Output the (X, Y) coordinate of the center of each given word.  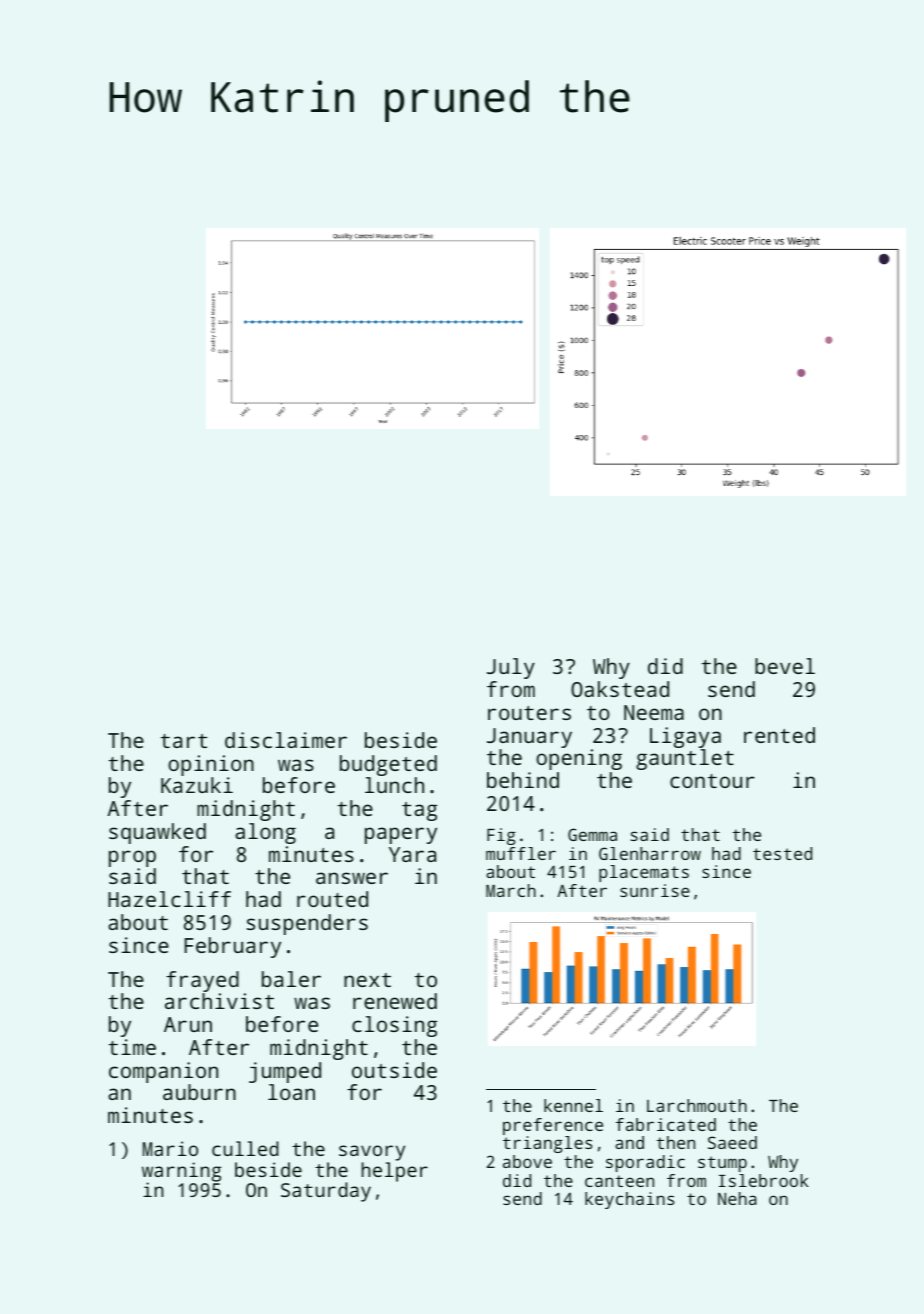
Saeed (732, 1142)
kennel (573, 1105)
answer (352, 878)
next (367, 980)
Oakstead (620, 689)
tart (183, 741)
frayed (202, 981)
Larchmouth (697, 1105)
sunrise (655, 890)
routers (529, 713)
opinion (211, 765)
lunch (394, 785)
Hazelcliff (169, 899)
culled (245, 1148)
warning (181, 1172)
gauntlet (685, 759)
